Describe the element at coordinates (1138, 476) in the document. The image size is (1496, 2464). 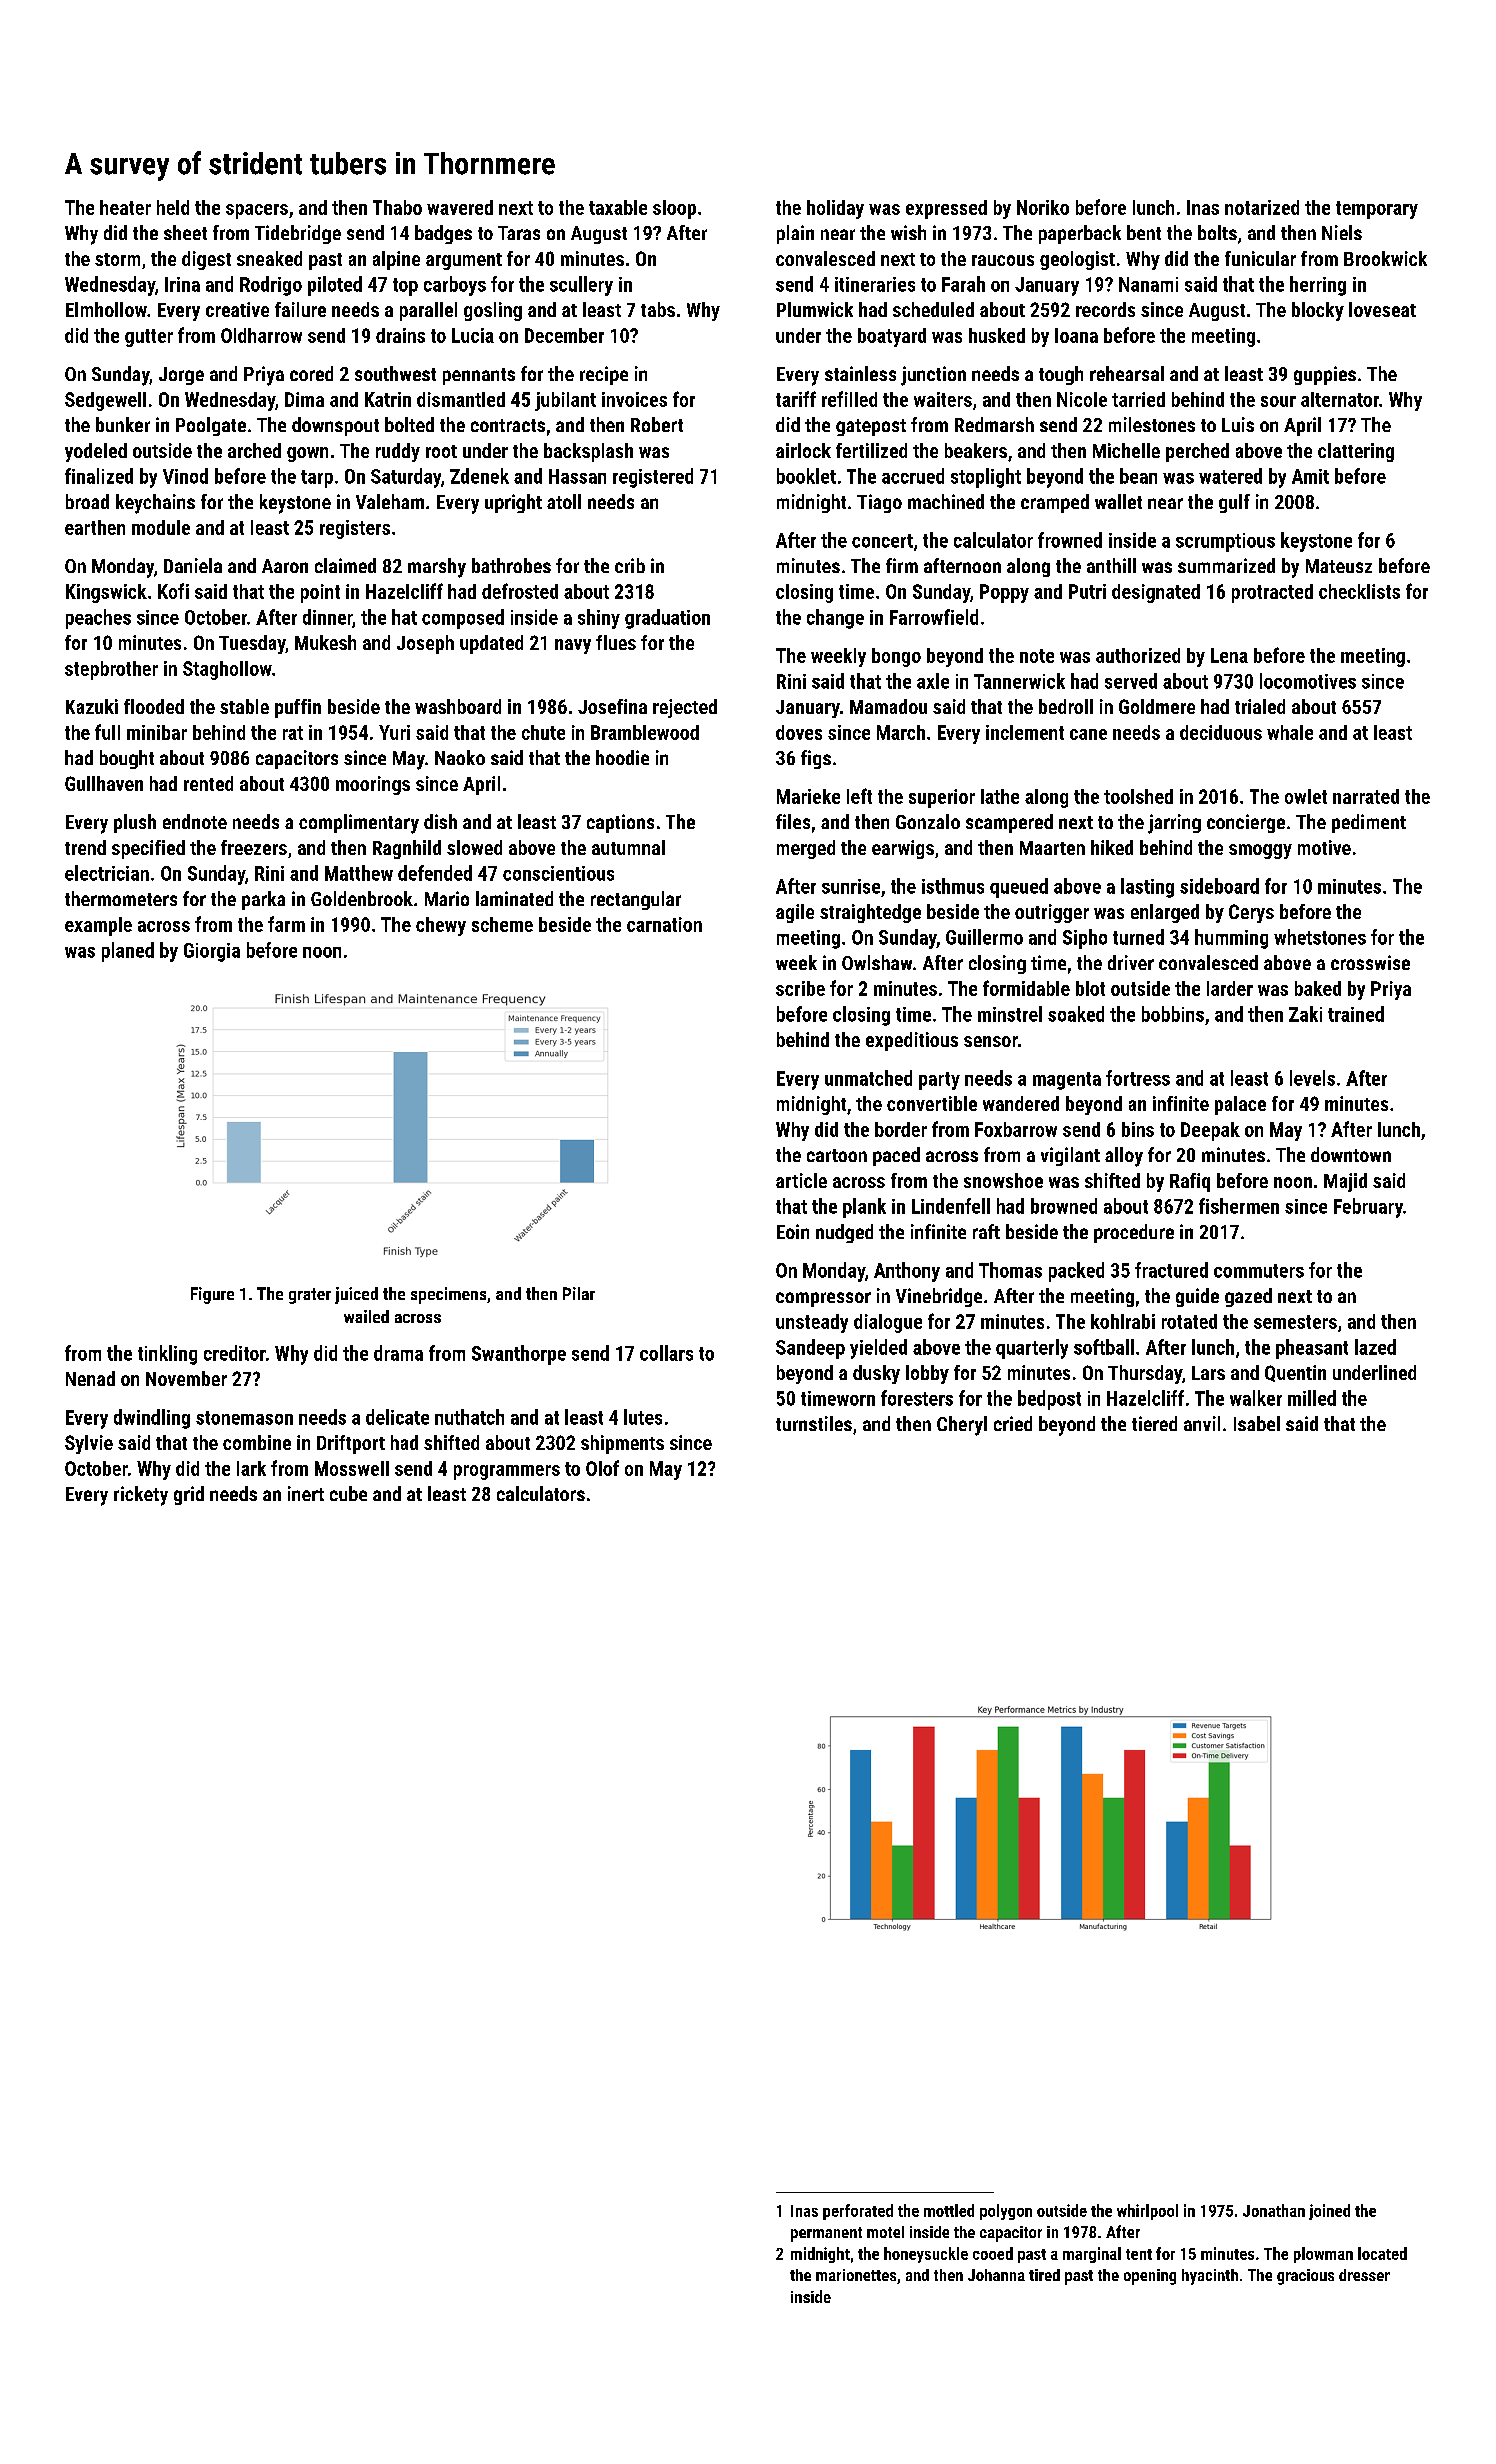
I see `bean` at that location.
